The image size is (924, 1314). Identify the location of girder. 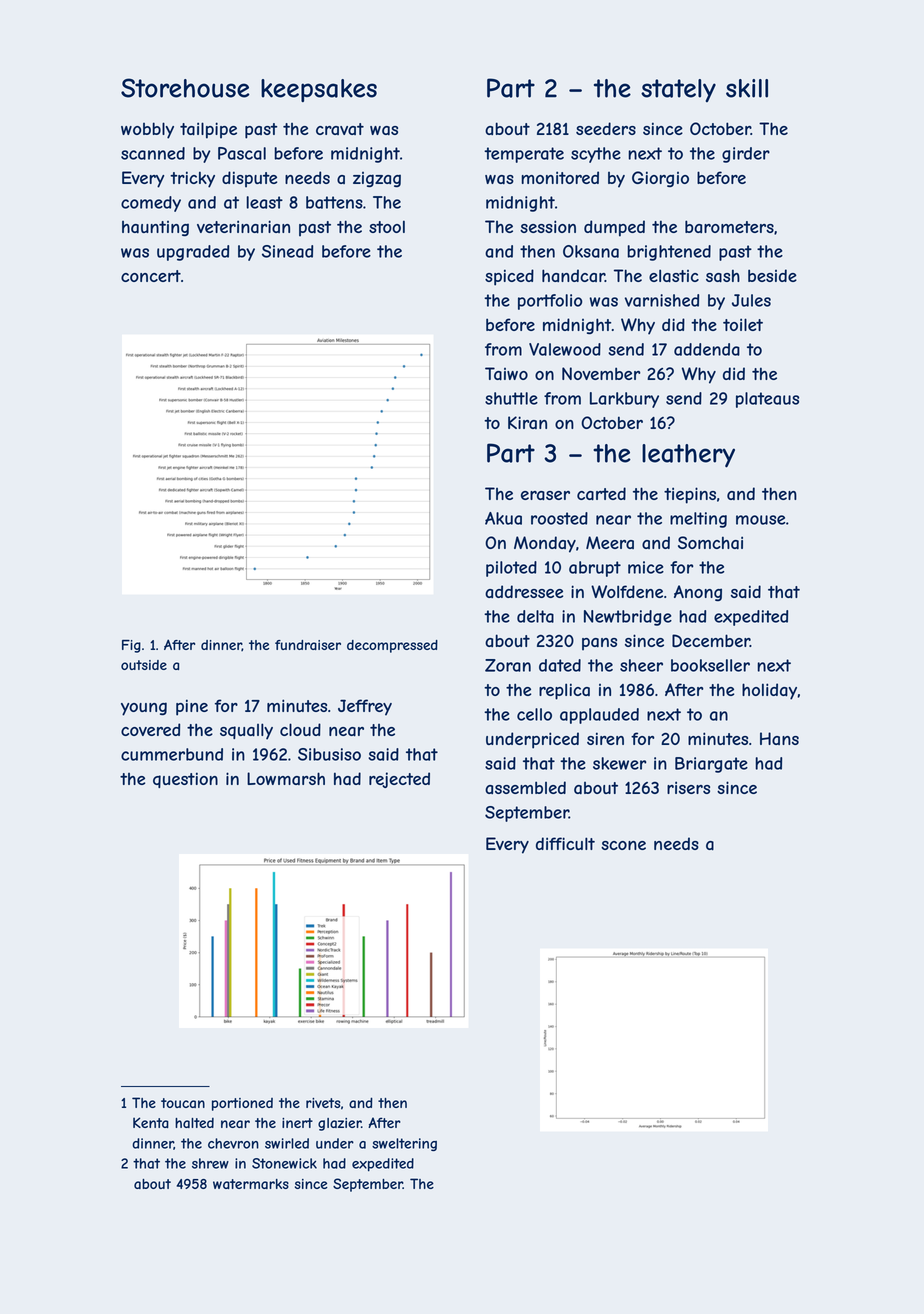
(746, 155).
